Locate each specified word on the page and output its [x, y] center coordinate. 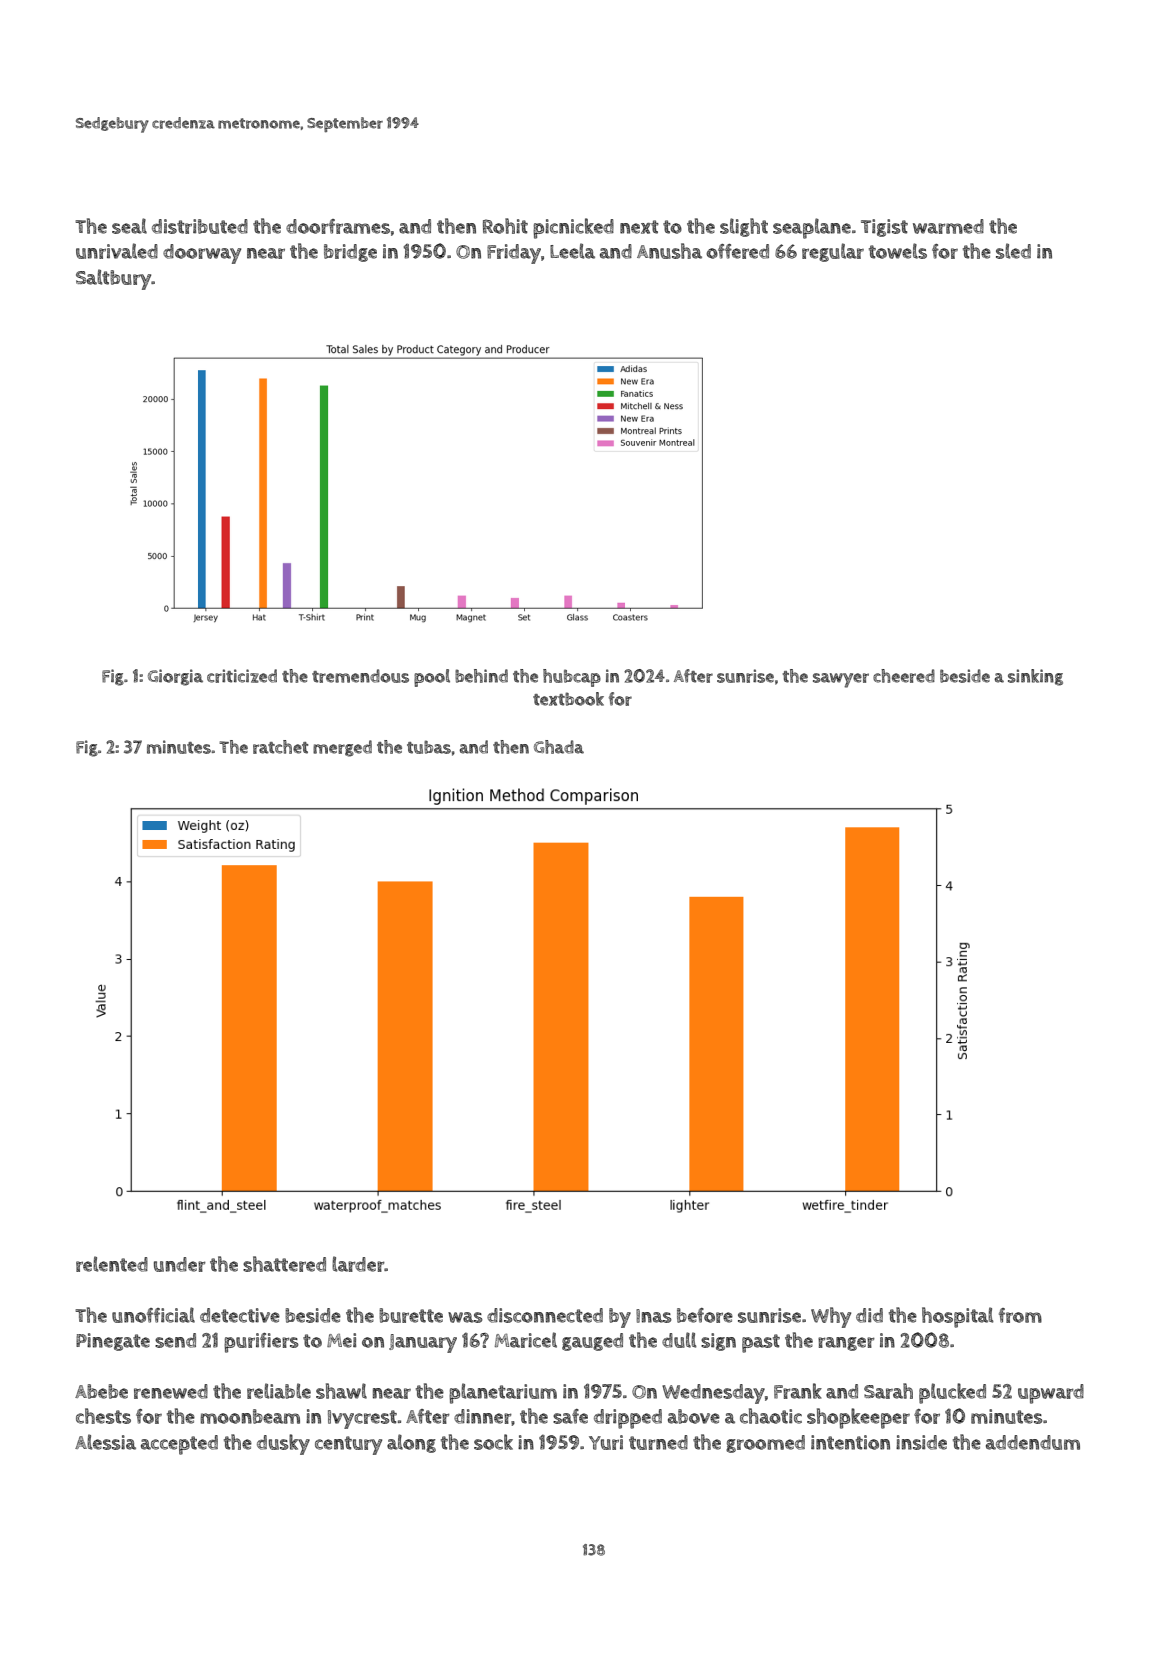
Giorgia [175, 677]
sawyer [841, 680]
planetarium [503, 1393]
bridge [350, 253]
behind [481, 676]
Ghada [559, 747]
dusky [283, 1444]
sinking [1035, 677]
